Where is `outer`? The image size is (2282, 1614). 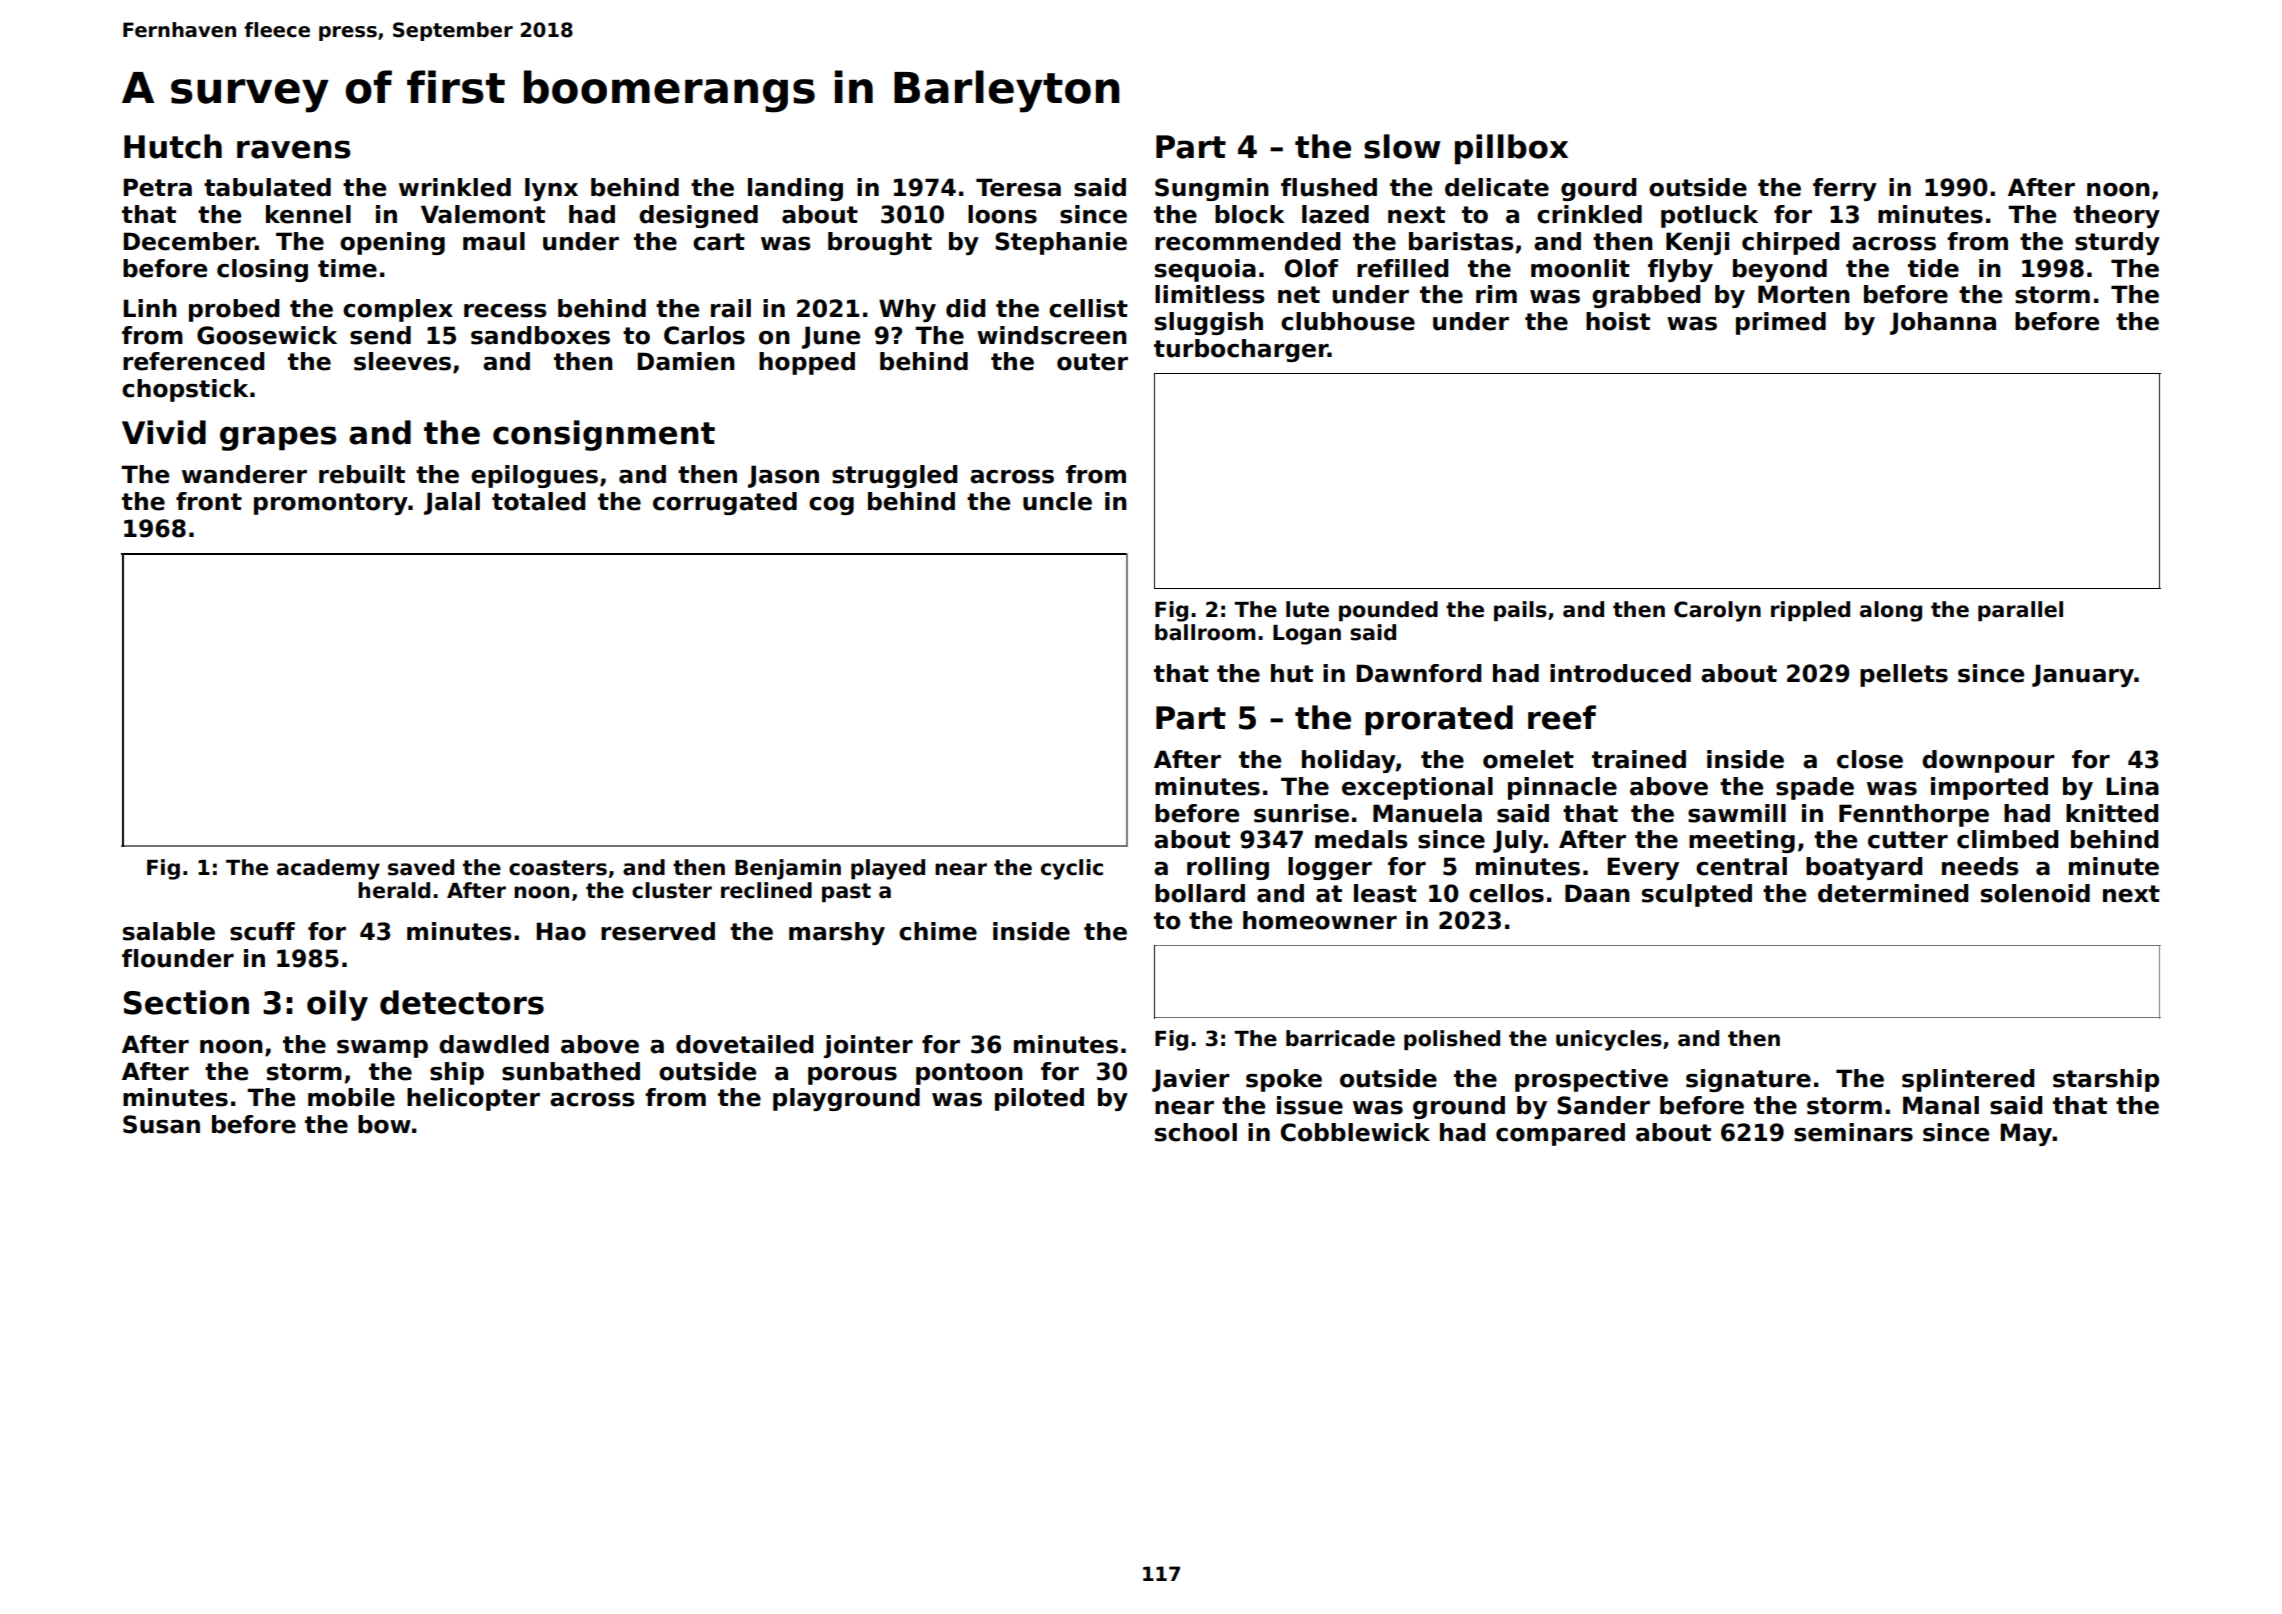 outer is located at coordinates (1092, 362).
